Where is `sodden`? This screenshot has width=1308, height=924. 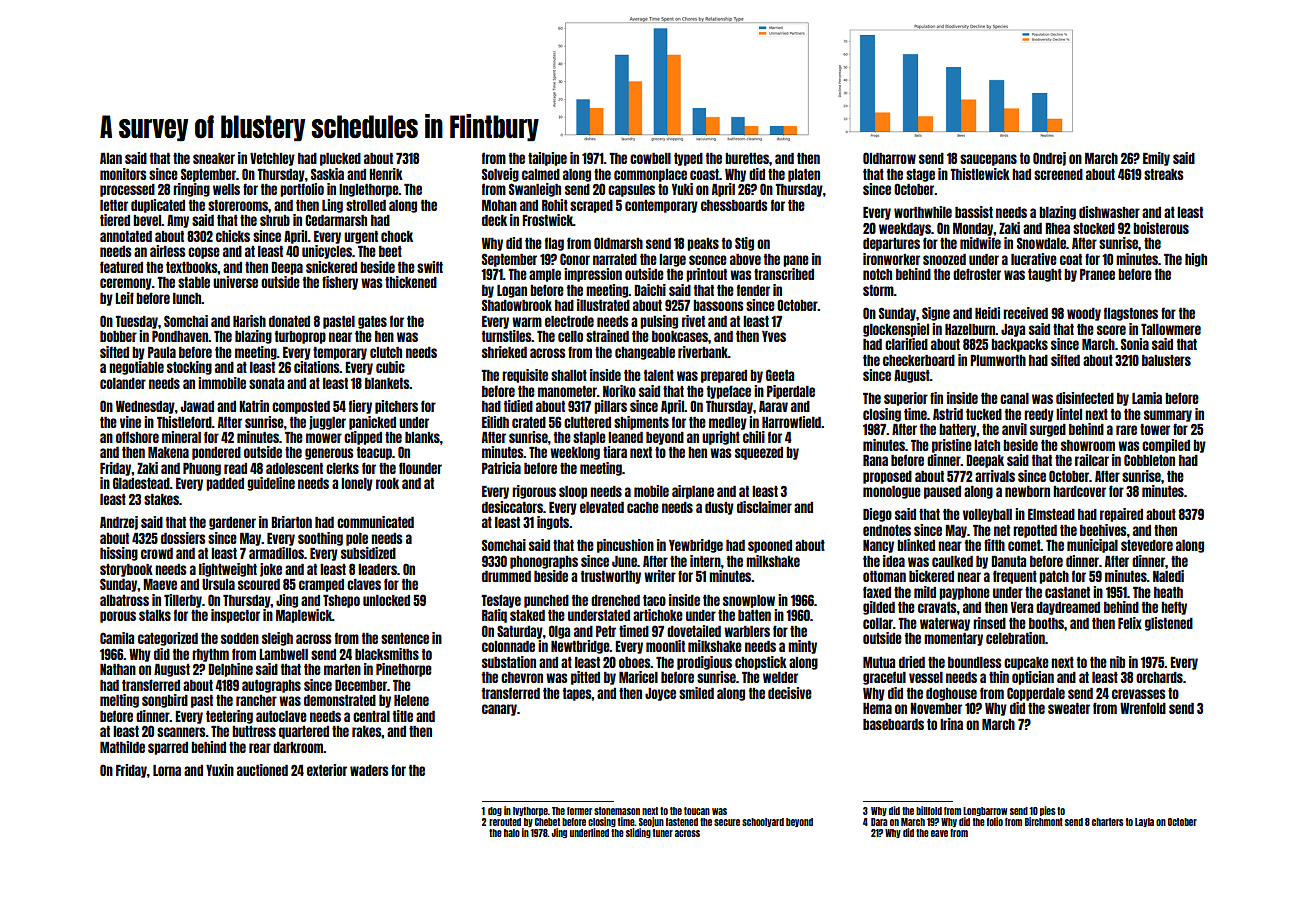 sodden is located at coordinates (240, 638).
